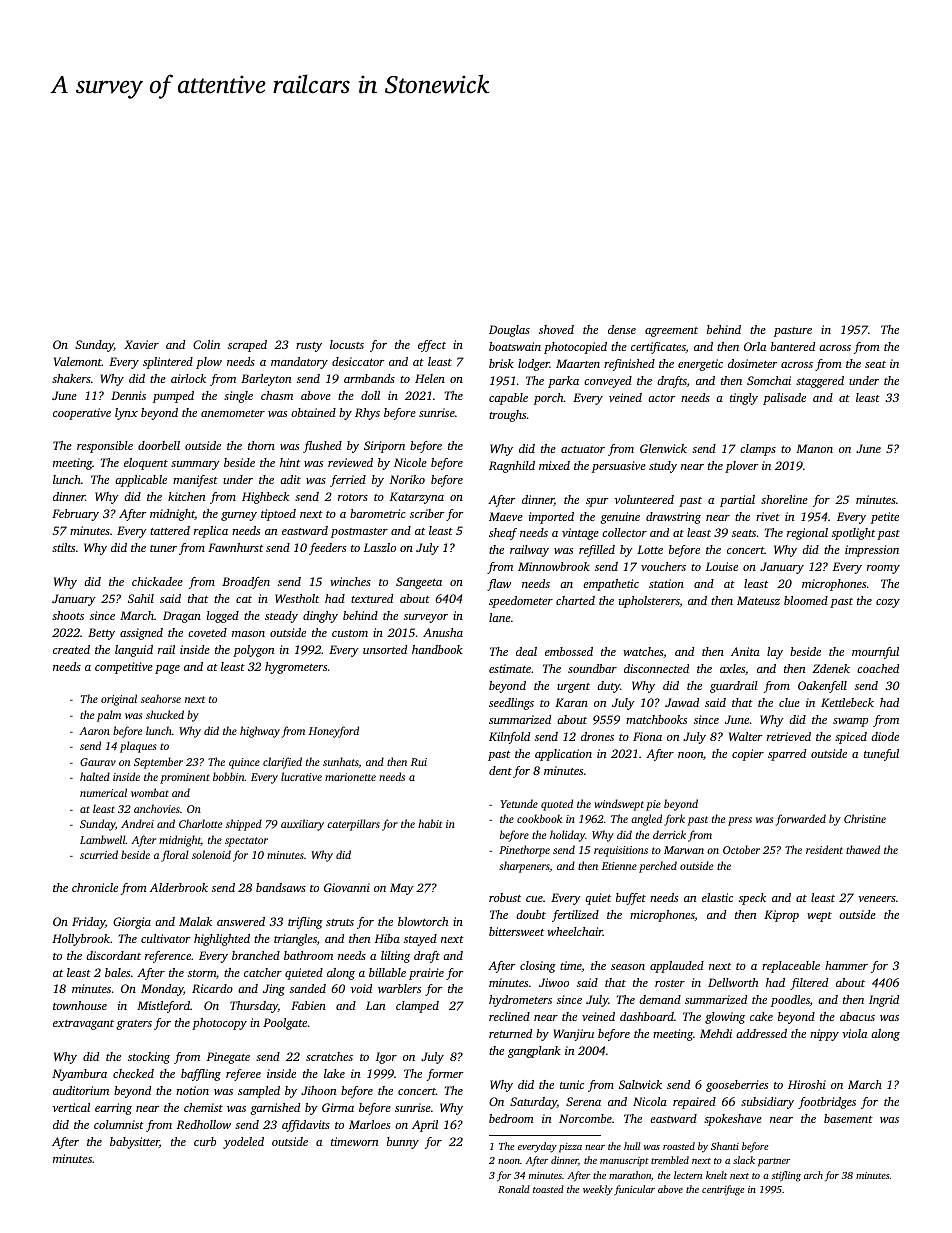  What do you see at coordinates (682, 702) in the screenshot?
I see `Jawad` at bounding box center [682, 702].
